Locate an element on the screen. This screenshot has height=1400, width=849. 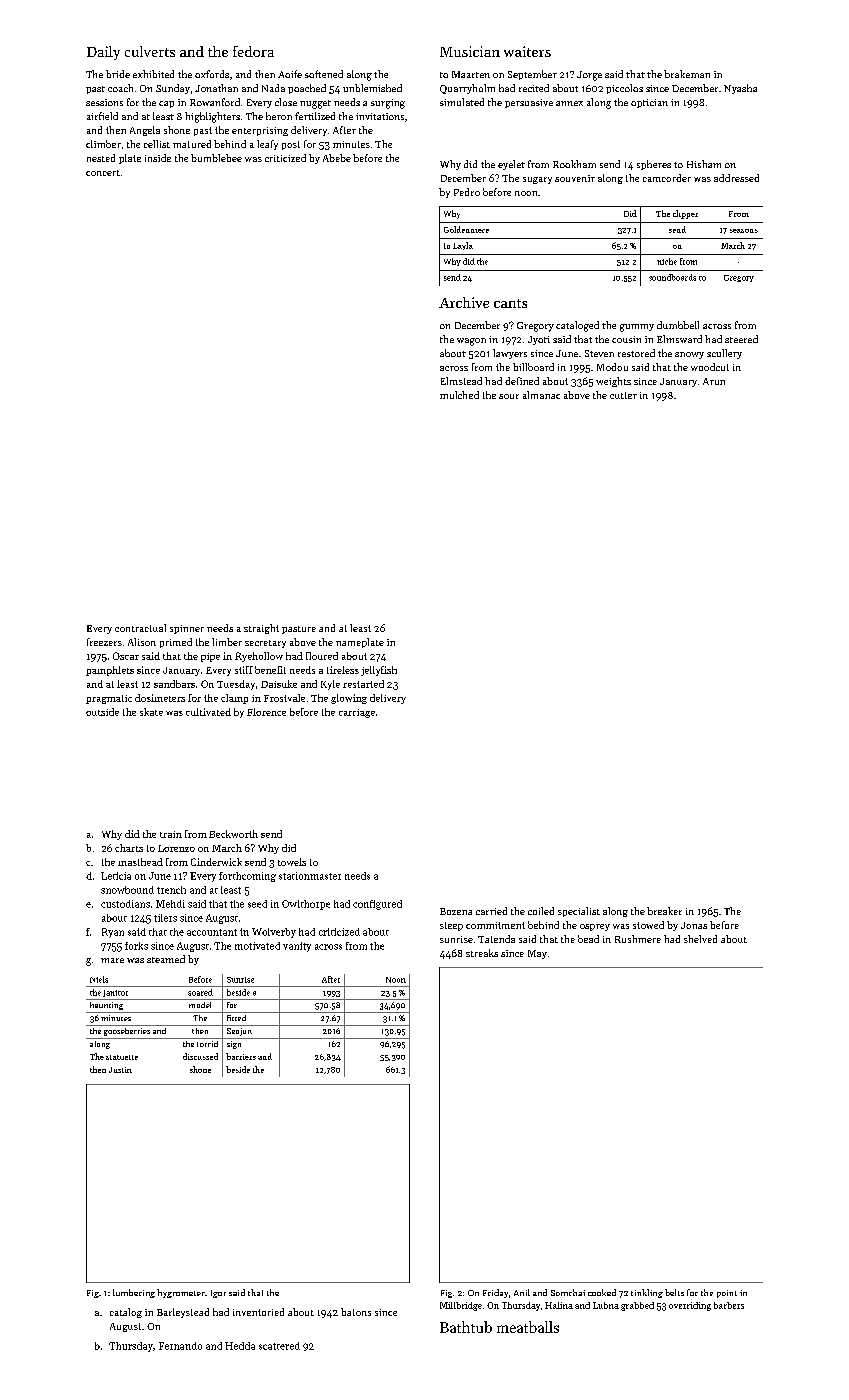
fedora is located at coordinates (253, 51).
